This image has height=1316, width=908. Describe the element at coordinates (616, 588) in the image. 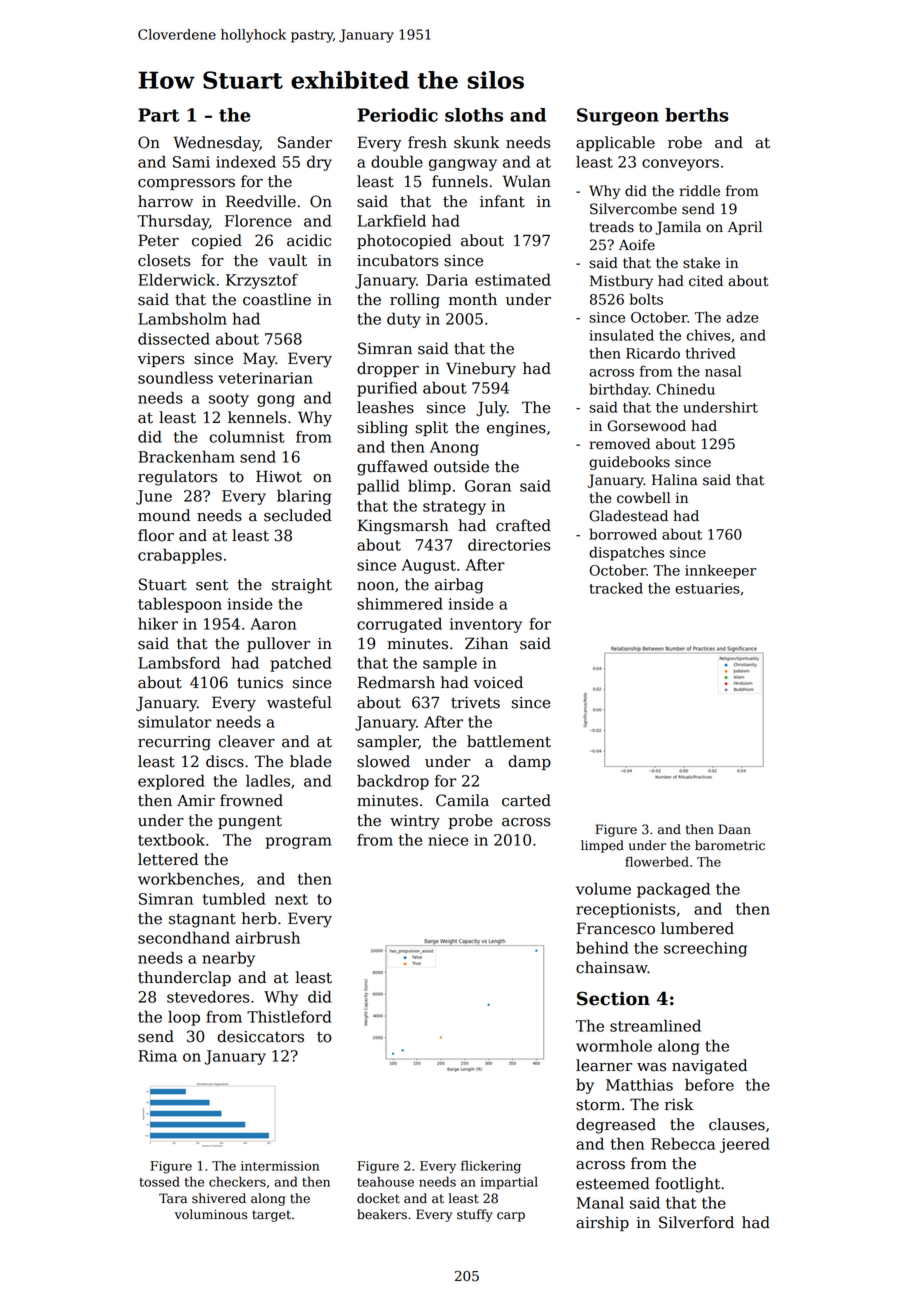

I see `tracked` at that location.
